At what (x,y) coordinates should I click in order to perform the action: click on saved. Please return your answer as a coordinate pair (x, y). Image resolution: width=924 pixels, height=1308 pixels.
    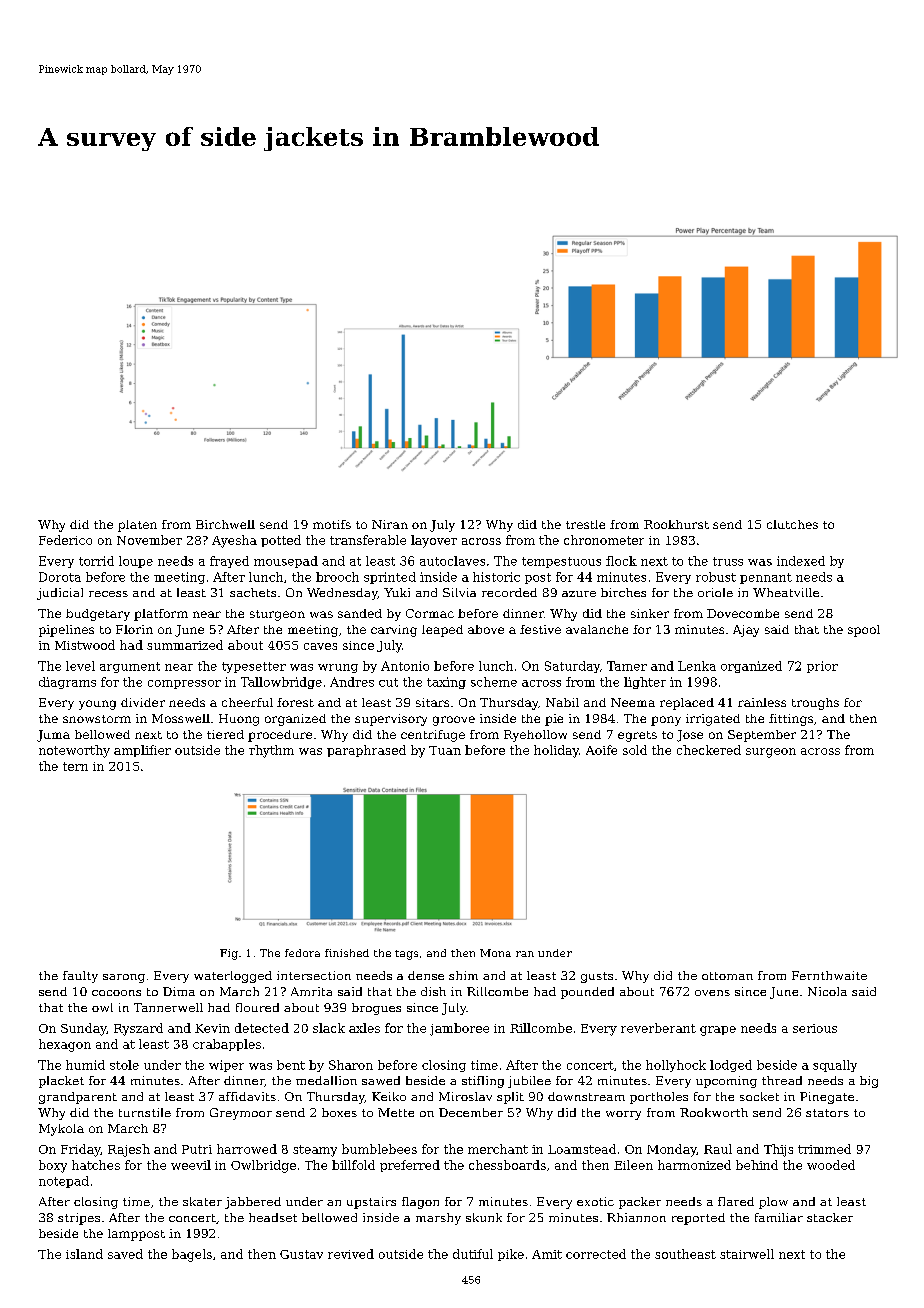
    Looking at the image, I should click on (125, 1254).
